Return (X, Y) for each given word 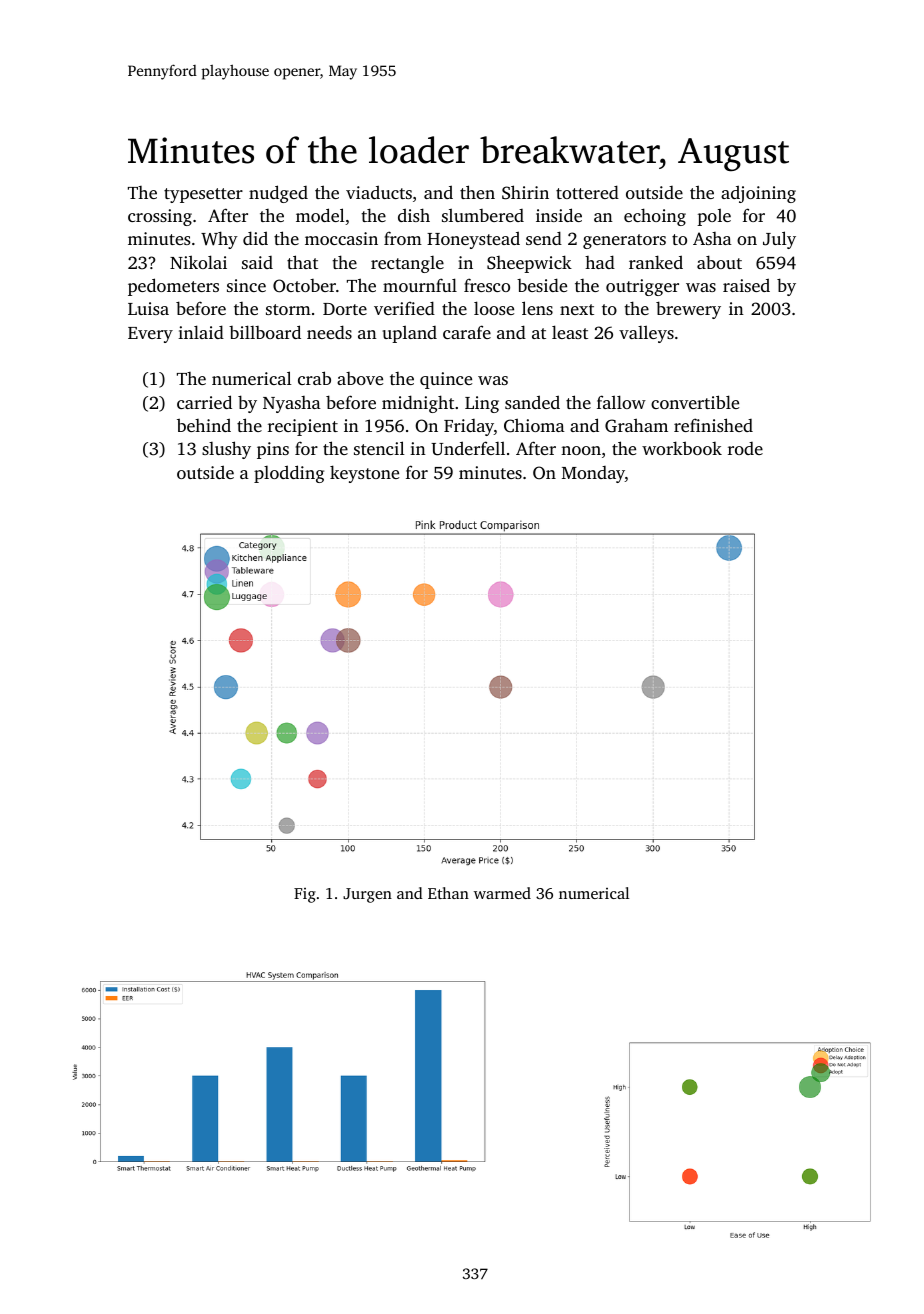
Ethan (448, 893)
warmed (502, 893)
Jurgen (367, 895)
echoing (655, 217)
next (577, 309)
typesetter (203, 195)
